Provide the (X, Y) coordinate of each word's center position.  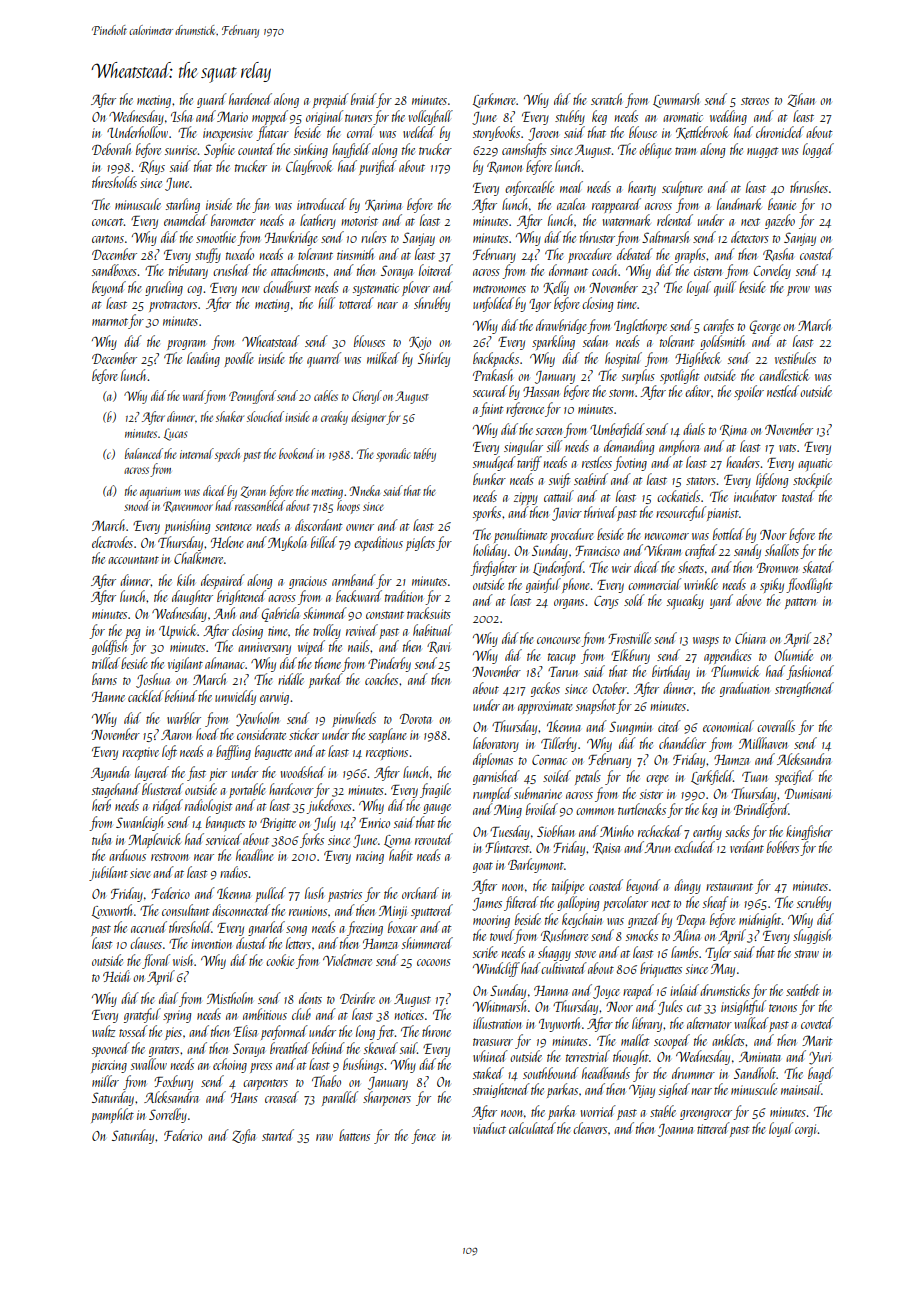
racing (370, 857)
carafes (718, 326)
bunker (489, 479)
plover (416, 288)
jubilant (108, 873)
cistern (708, 271)
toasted (798, 496)
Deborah (111, 149)
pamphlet (112, 1115)
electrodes (112, 542)
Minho (617, 831)
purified (378, 167)
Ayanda (110, 773)
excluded (694, 847)
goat (483, 867)
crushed (231, 270)
